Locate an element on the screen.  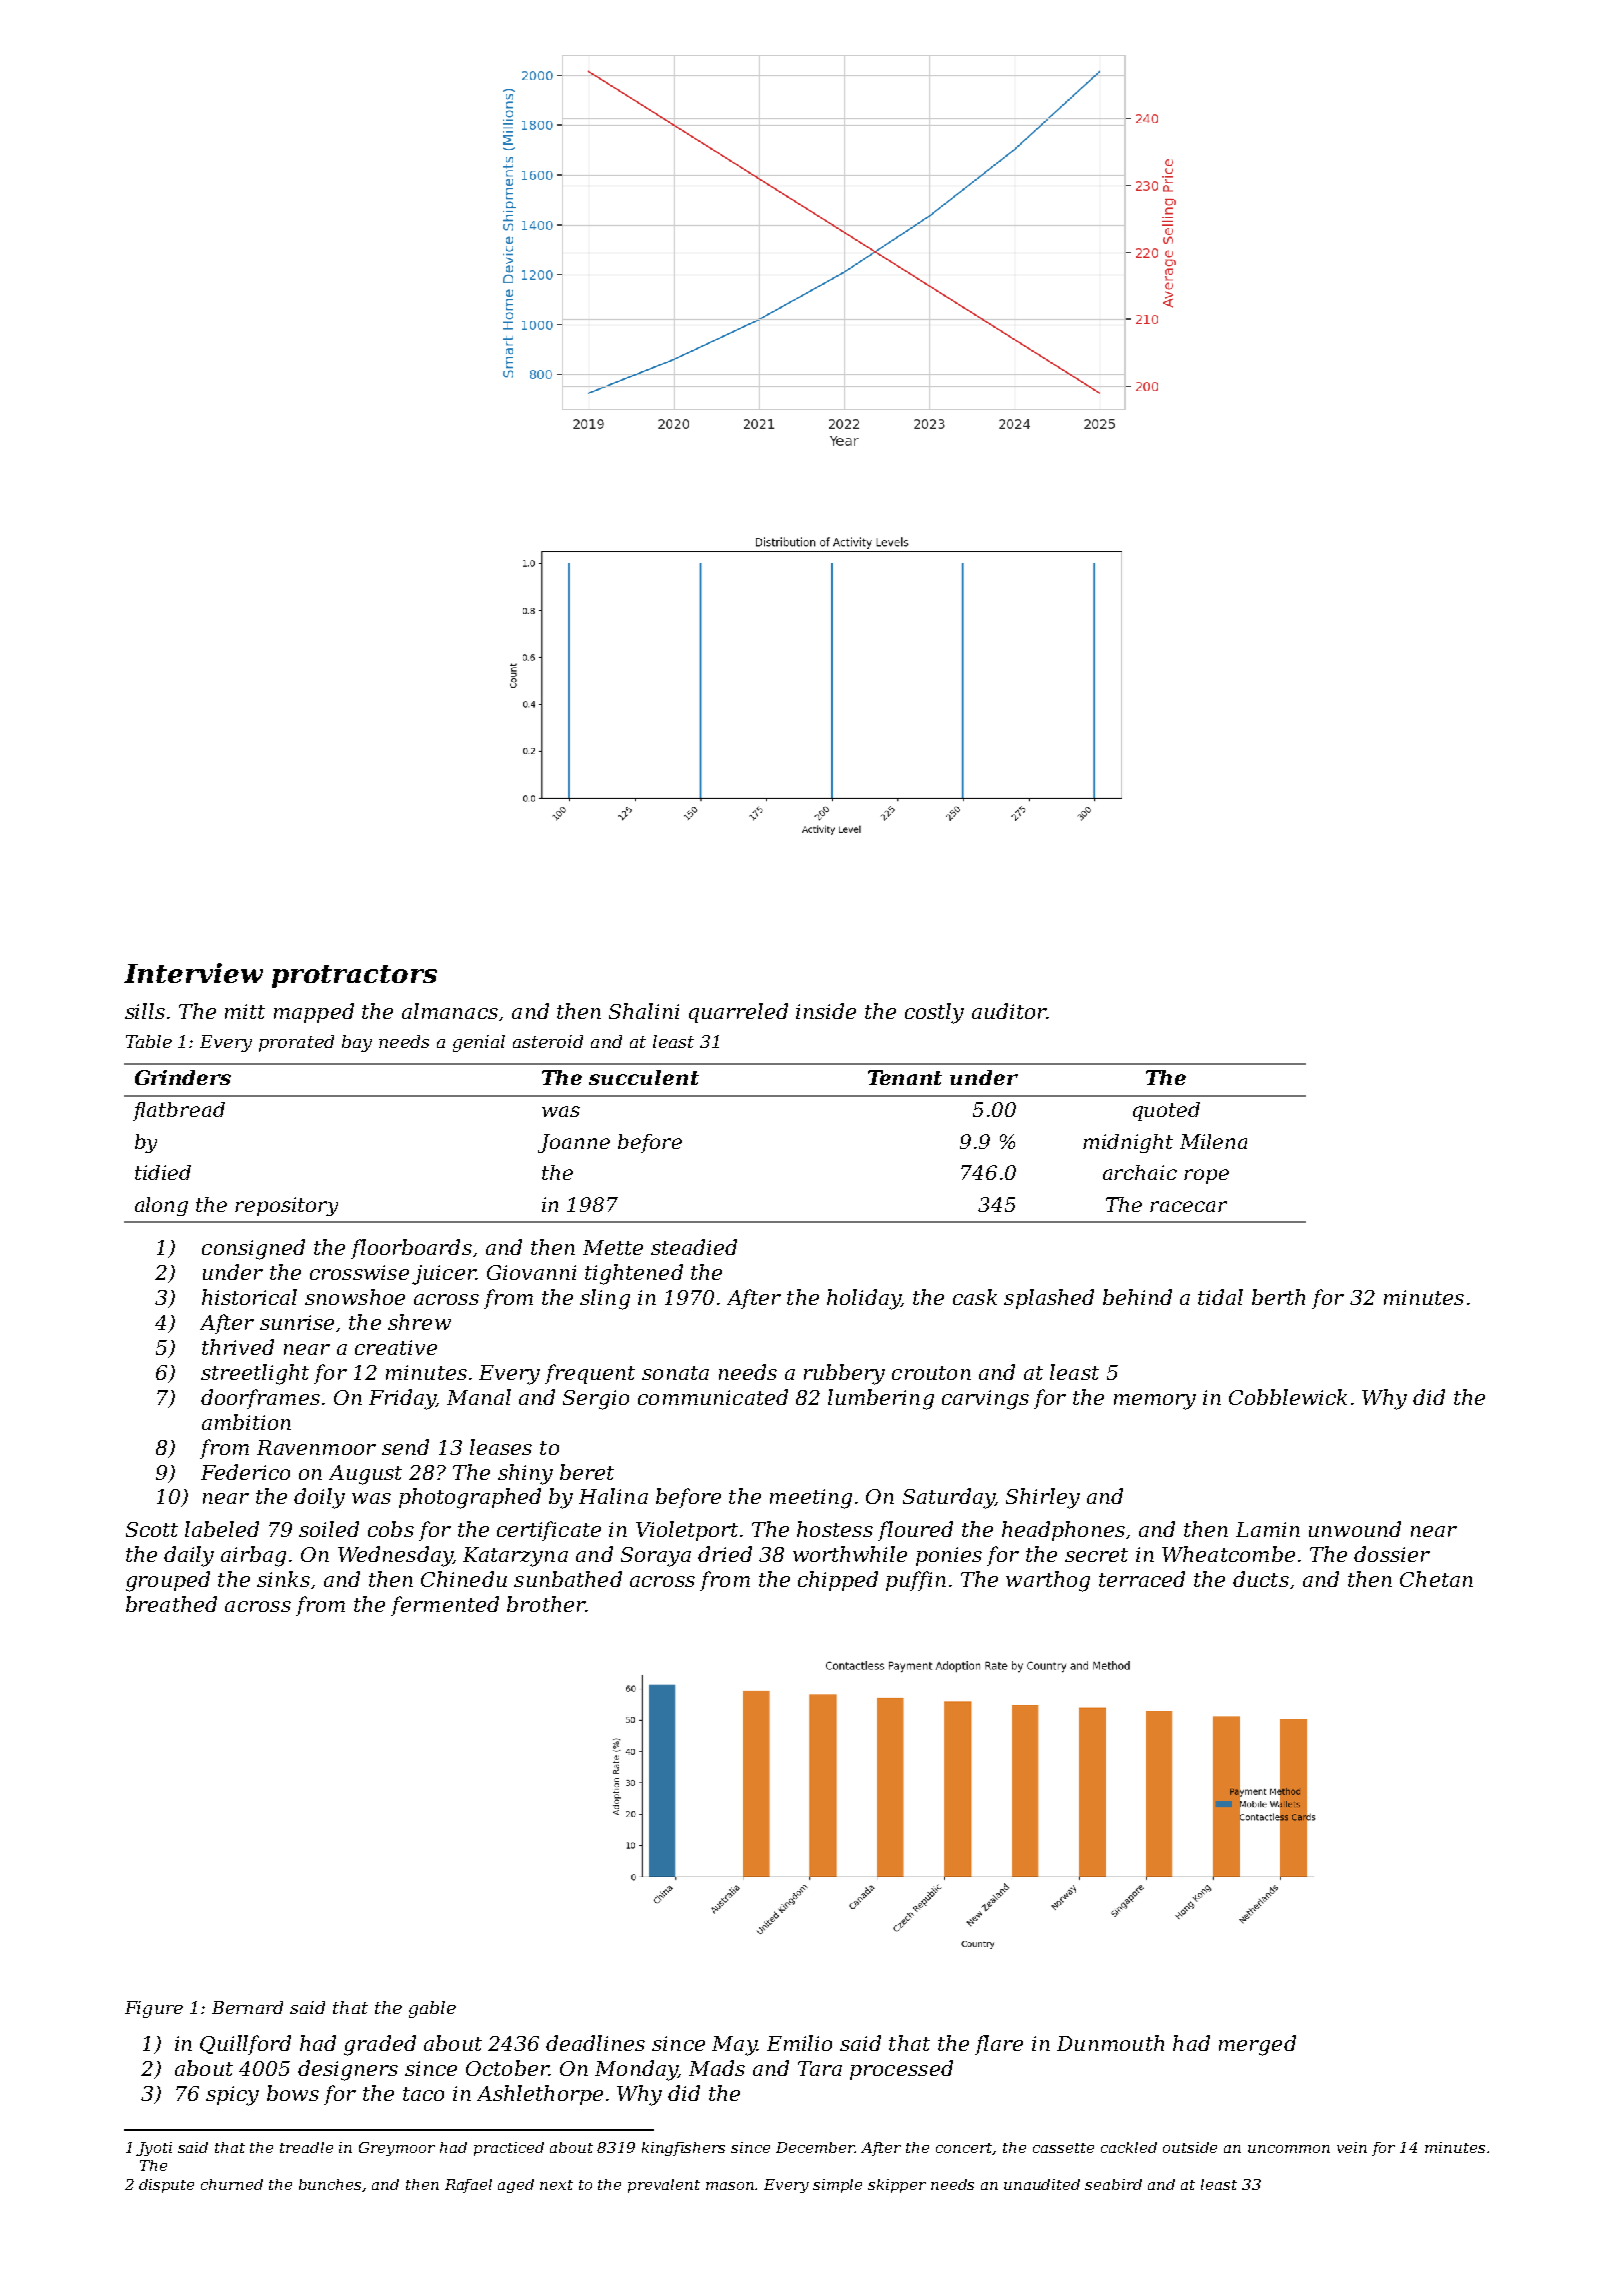
vein is located at coordinates (1352, 2147).
